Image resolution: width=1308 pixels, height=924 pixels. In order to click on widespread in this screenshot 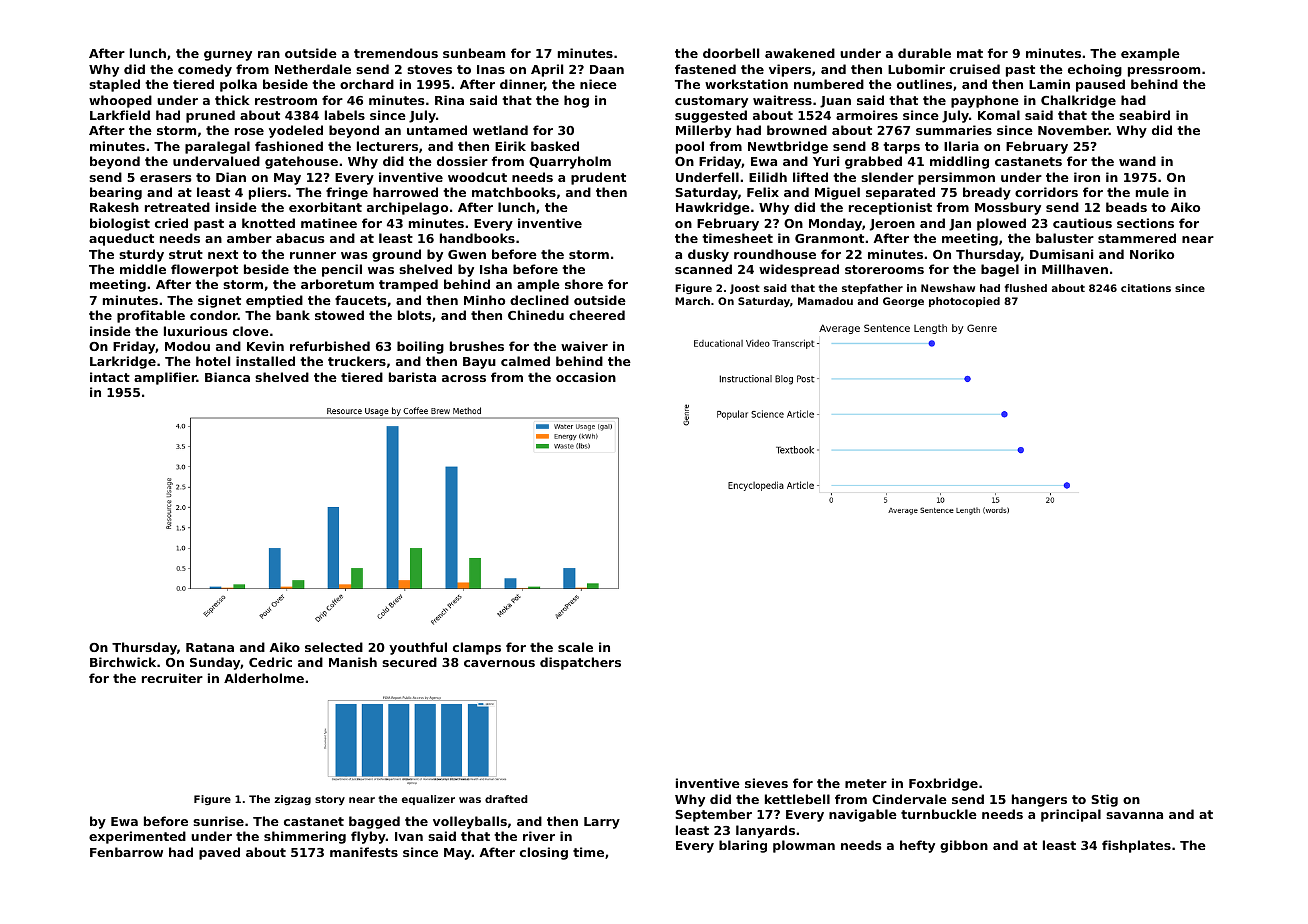, I will do `click(799, 270)`.
